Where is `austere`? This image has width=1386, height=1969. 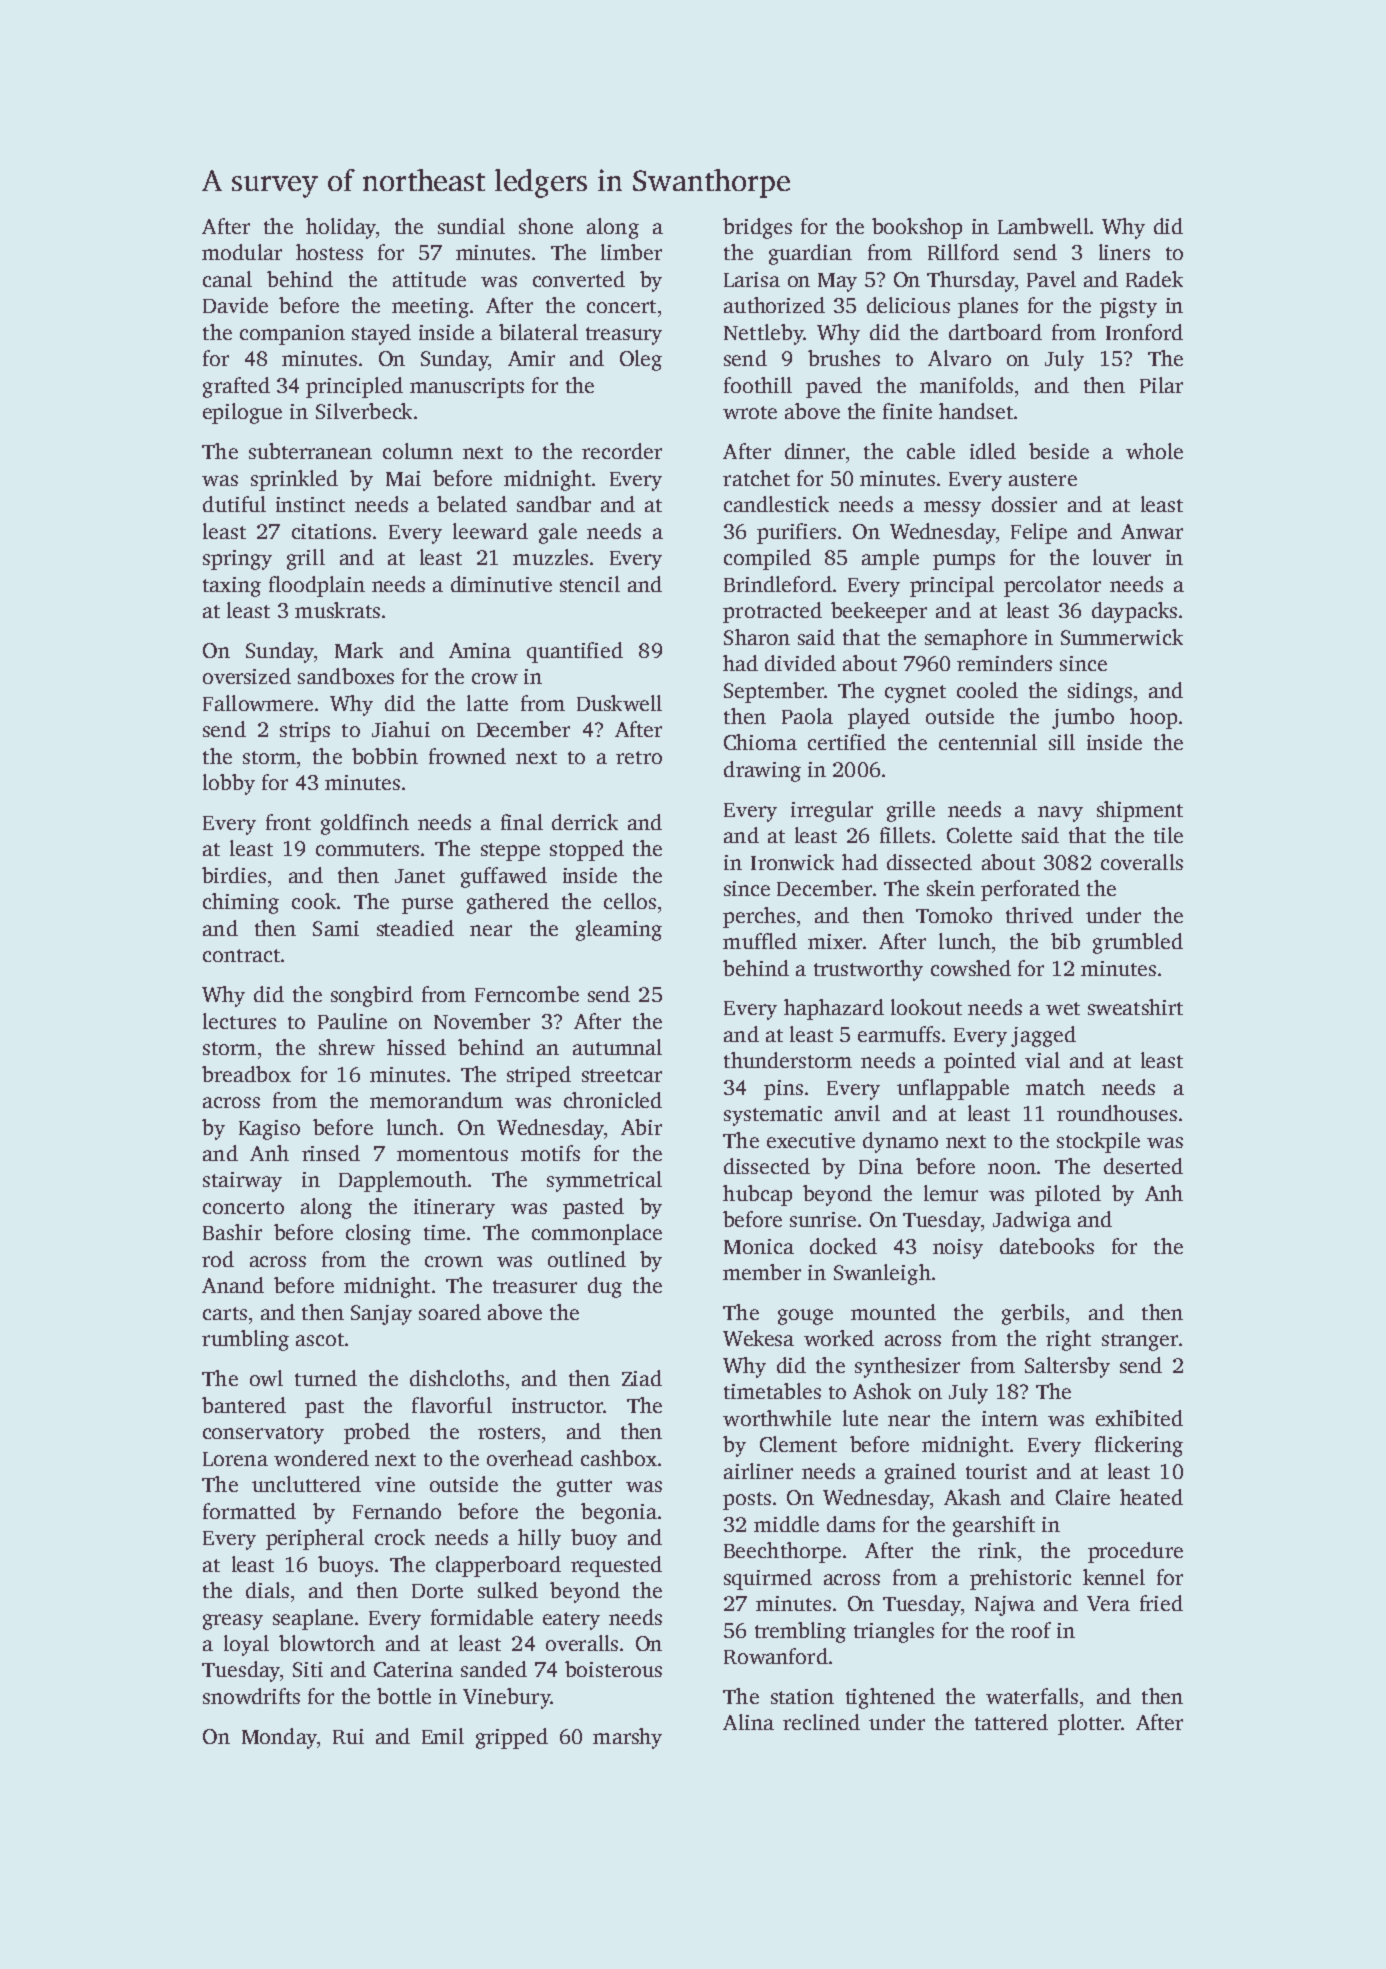 austere is located at coordinates (1043, 479).
